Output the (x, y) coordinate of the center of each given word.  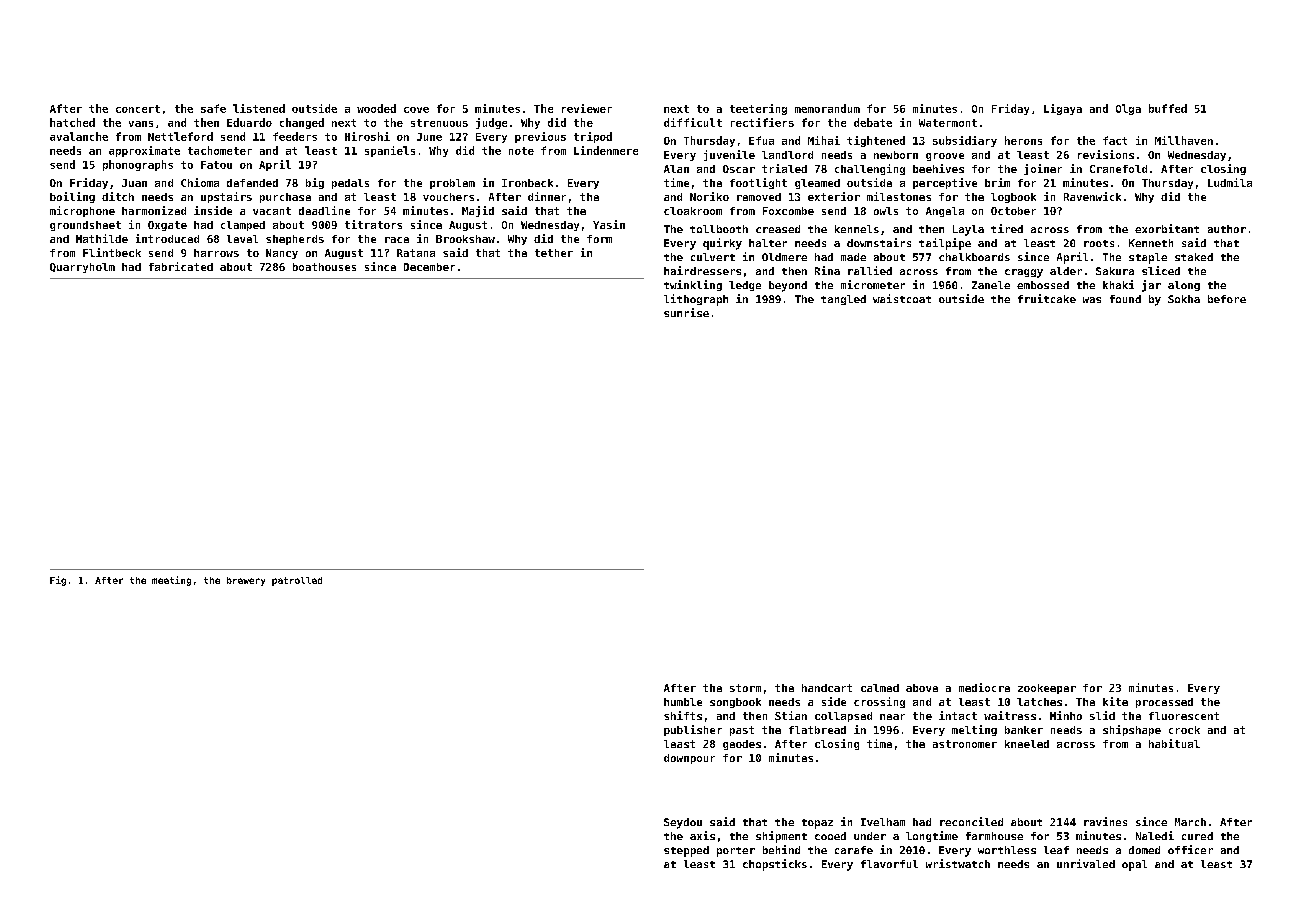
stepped (686, 851)
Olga (1128, 109)
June (429, 137)
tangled (843, 300)
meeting (171, 581)
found (1125, 299)
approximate (144, 151)
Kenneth (1151, 243)
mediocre (984, 687)
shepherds (295, 240)
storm (745, 688)
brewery (246, 581)
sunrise (686, 312)
